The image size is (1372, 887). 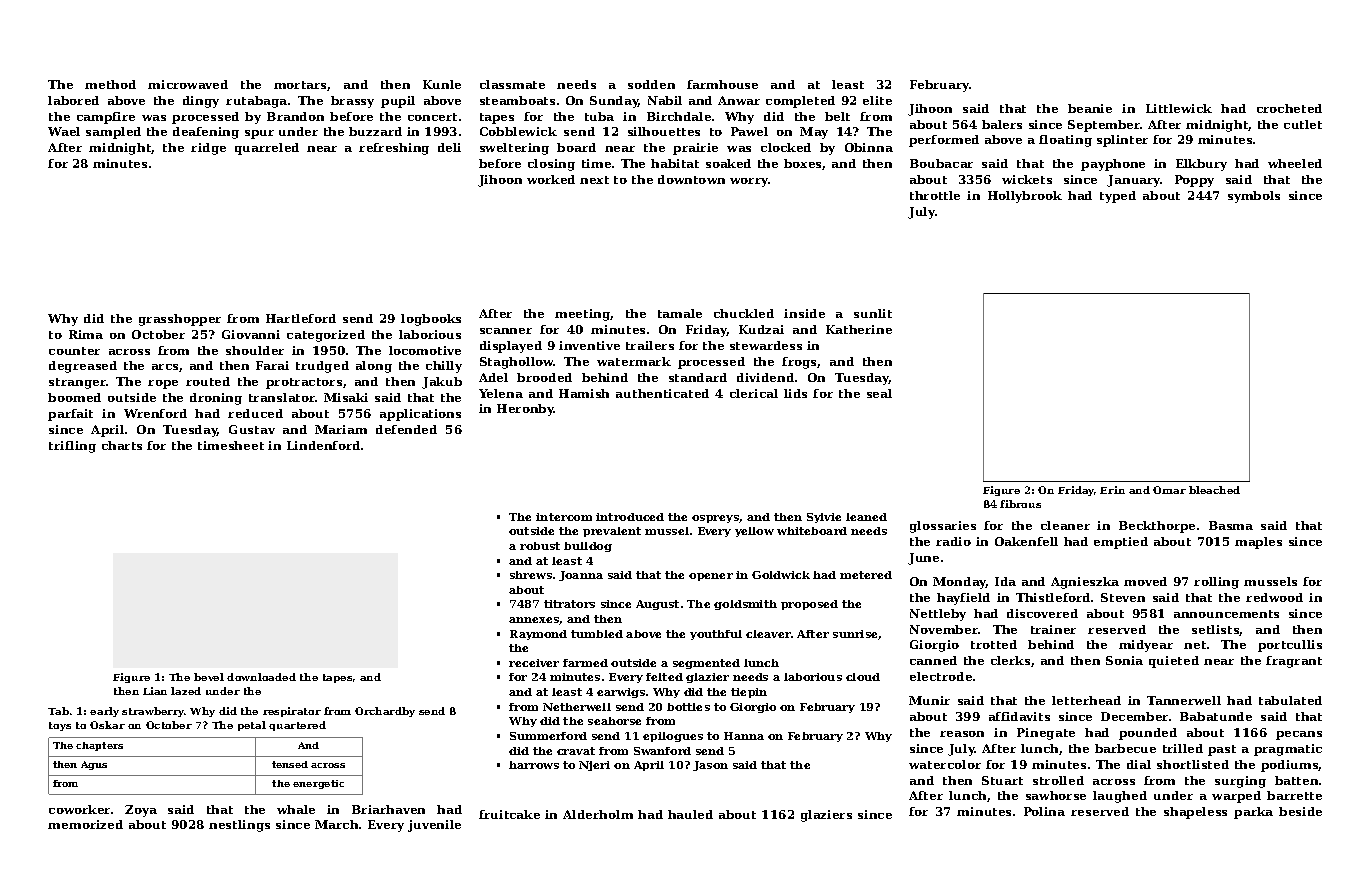 I want to click on labored, so click(x=73, y=100).
